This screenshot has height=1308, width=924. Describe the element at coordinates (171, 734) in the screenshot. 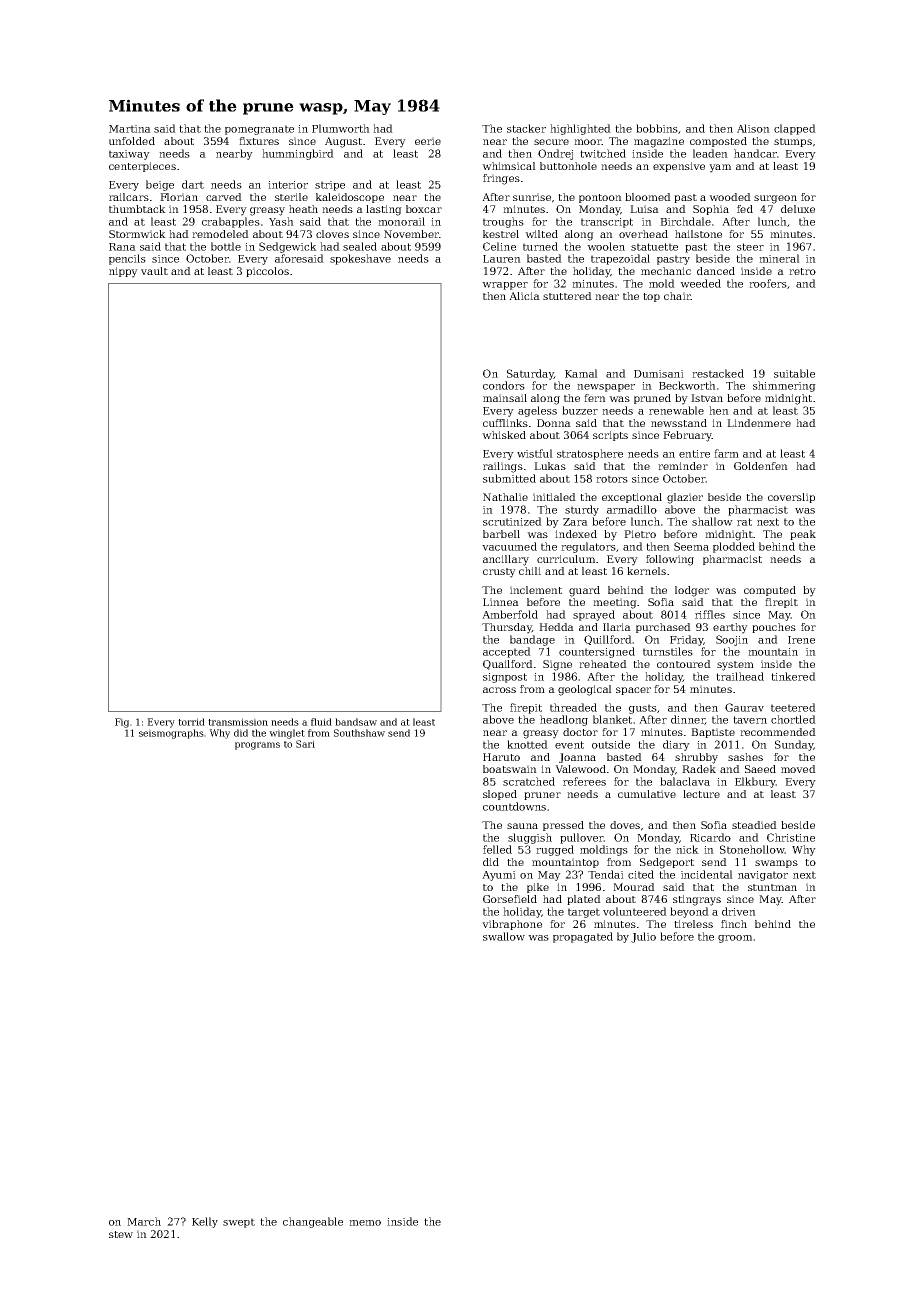

I see `seismographs` at that location.
